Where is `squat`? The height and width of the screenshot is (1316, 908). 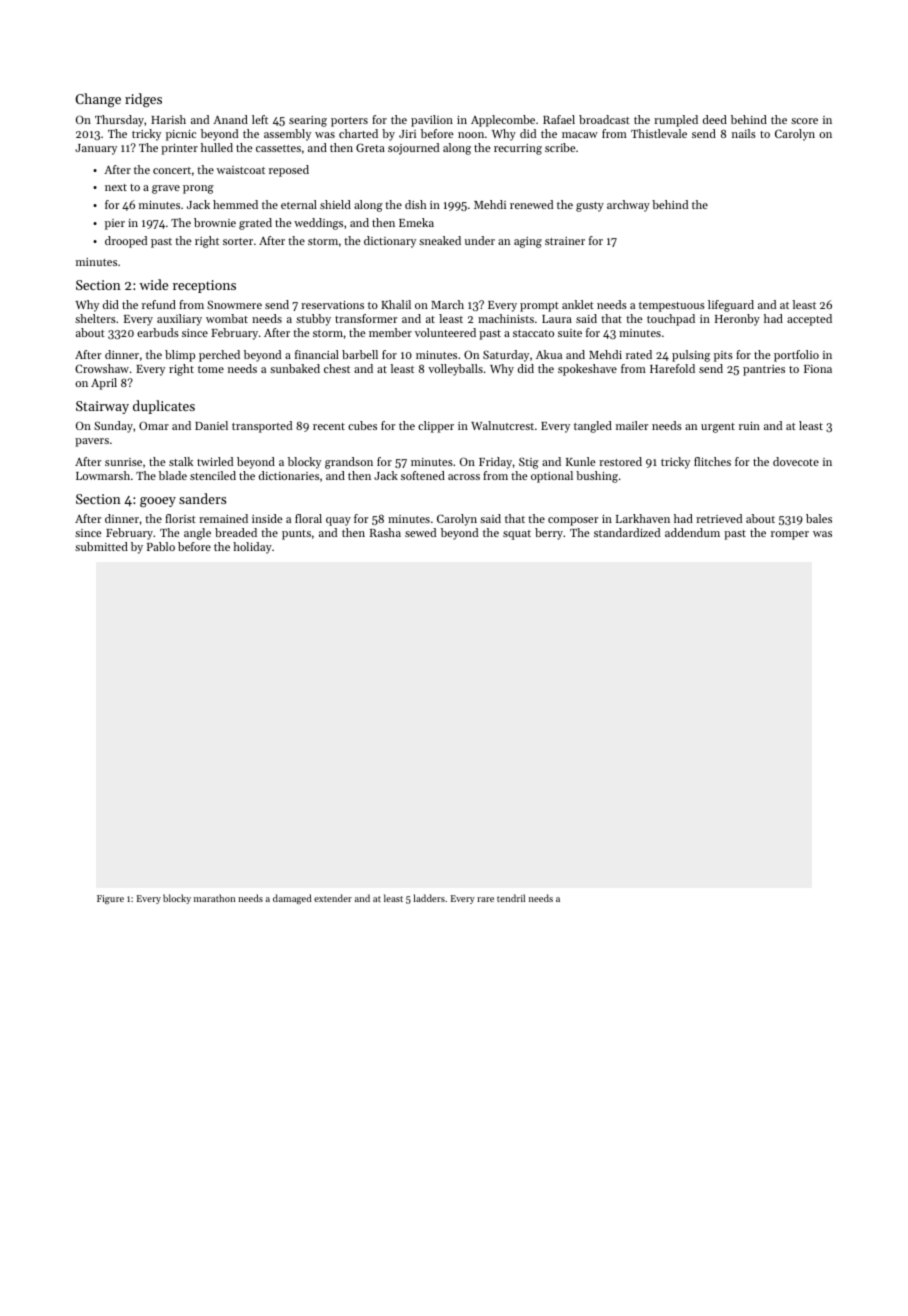
squat is located at coordinates (517, 535).
